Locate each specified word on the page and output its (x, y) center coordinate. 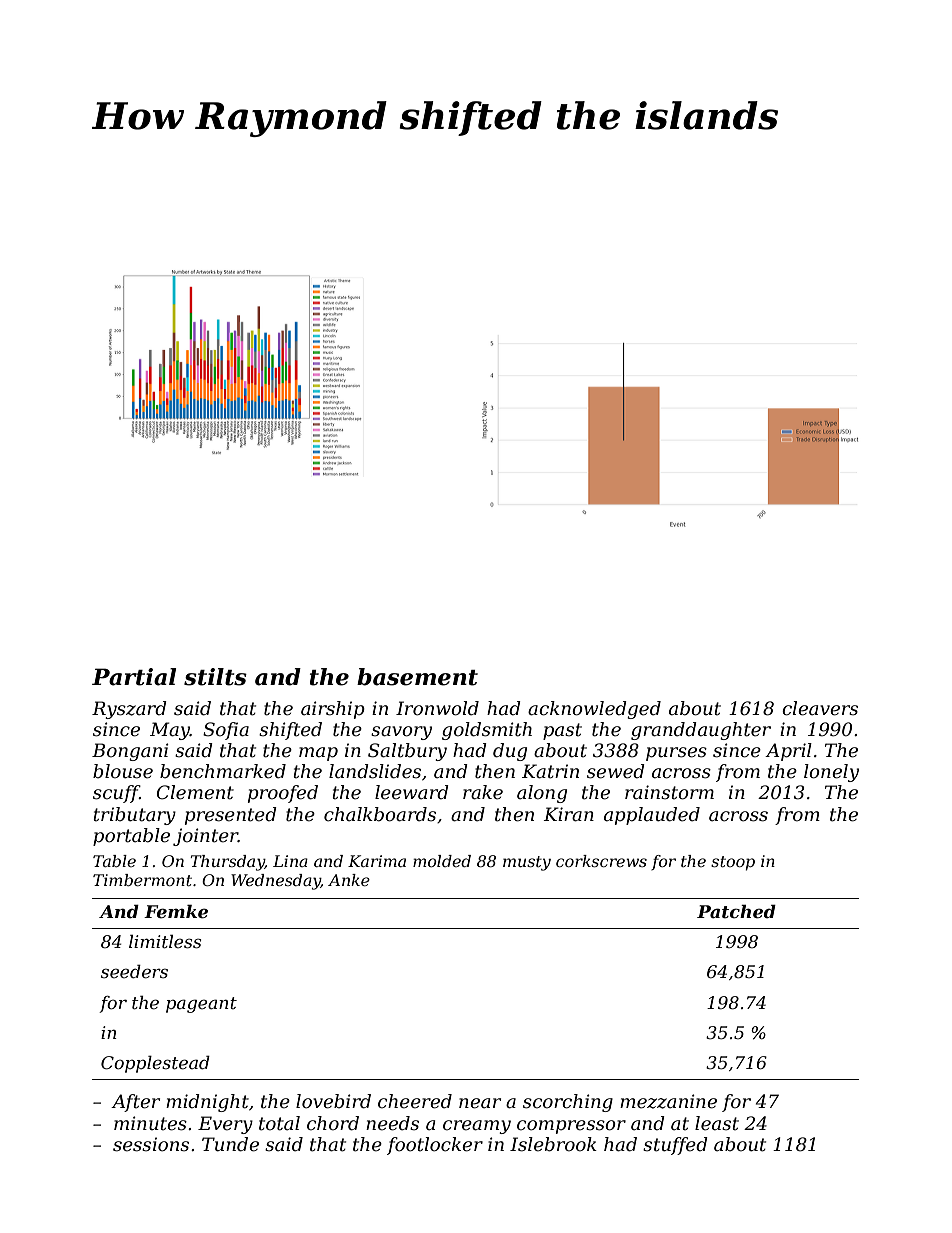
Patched (736, 912)
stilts (215, 677)
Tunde (230, 1144)
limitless (165, 942)
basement (417, 677)
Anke (349, 880)
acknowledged (594, 710)
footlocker (435, 1146)
